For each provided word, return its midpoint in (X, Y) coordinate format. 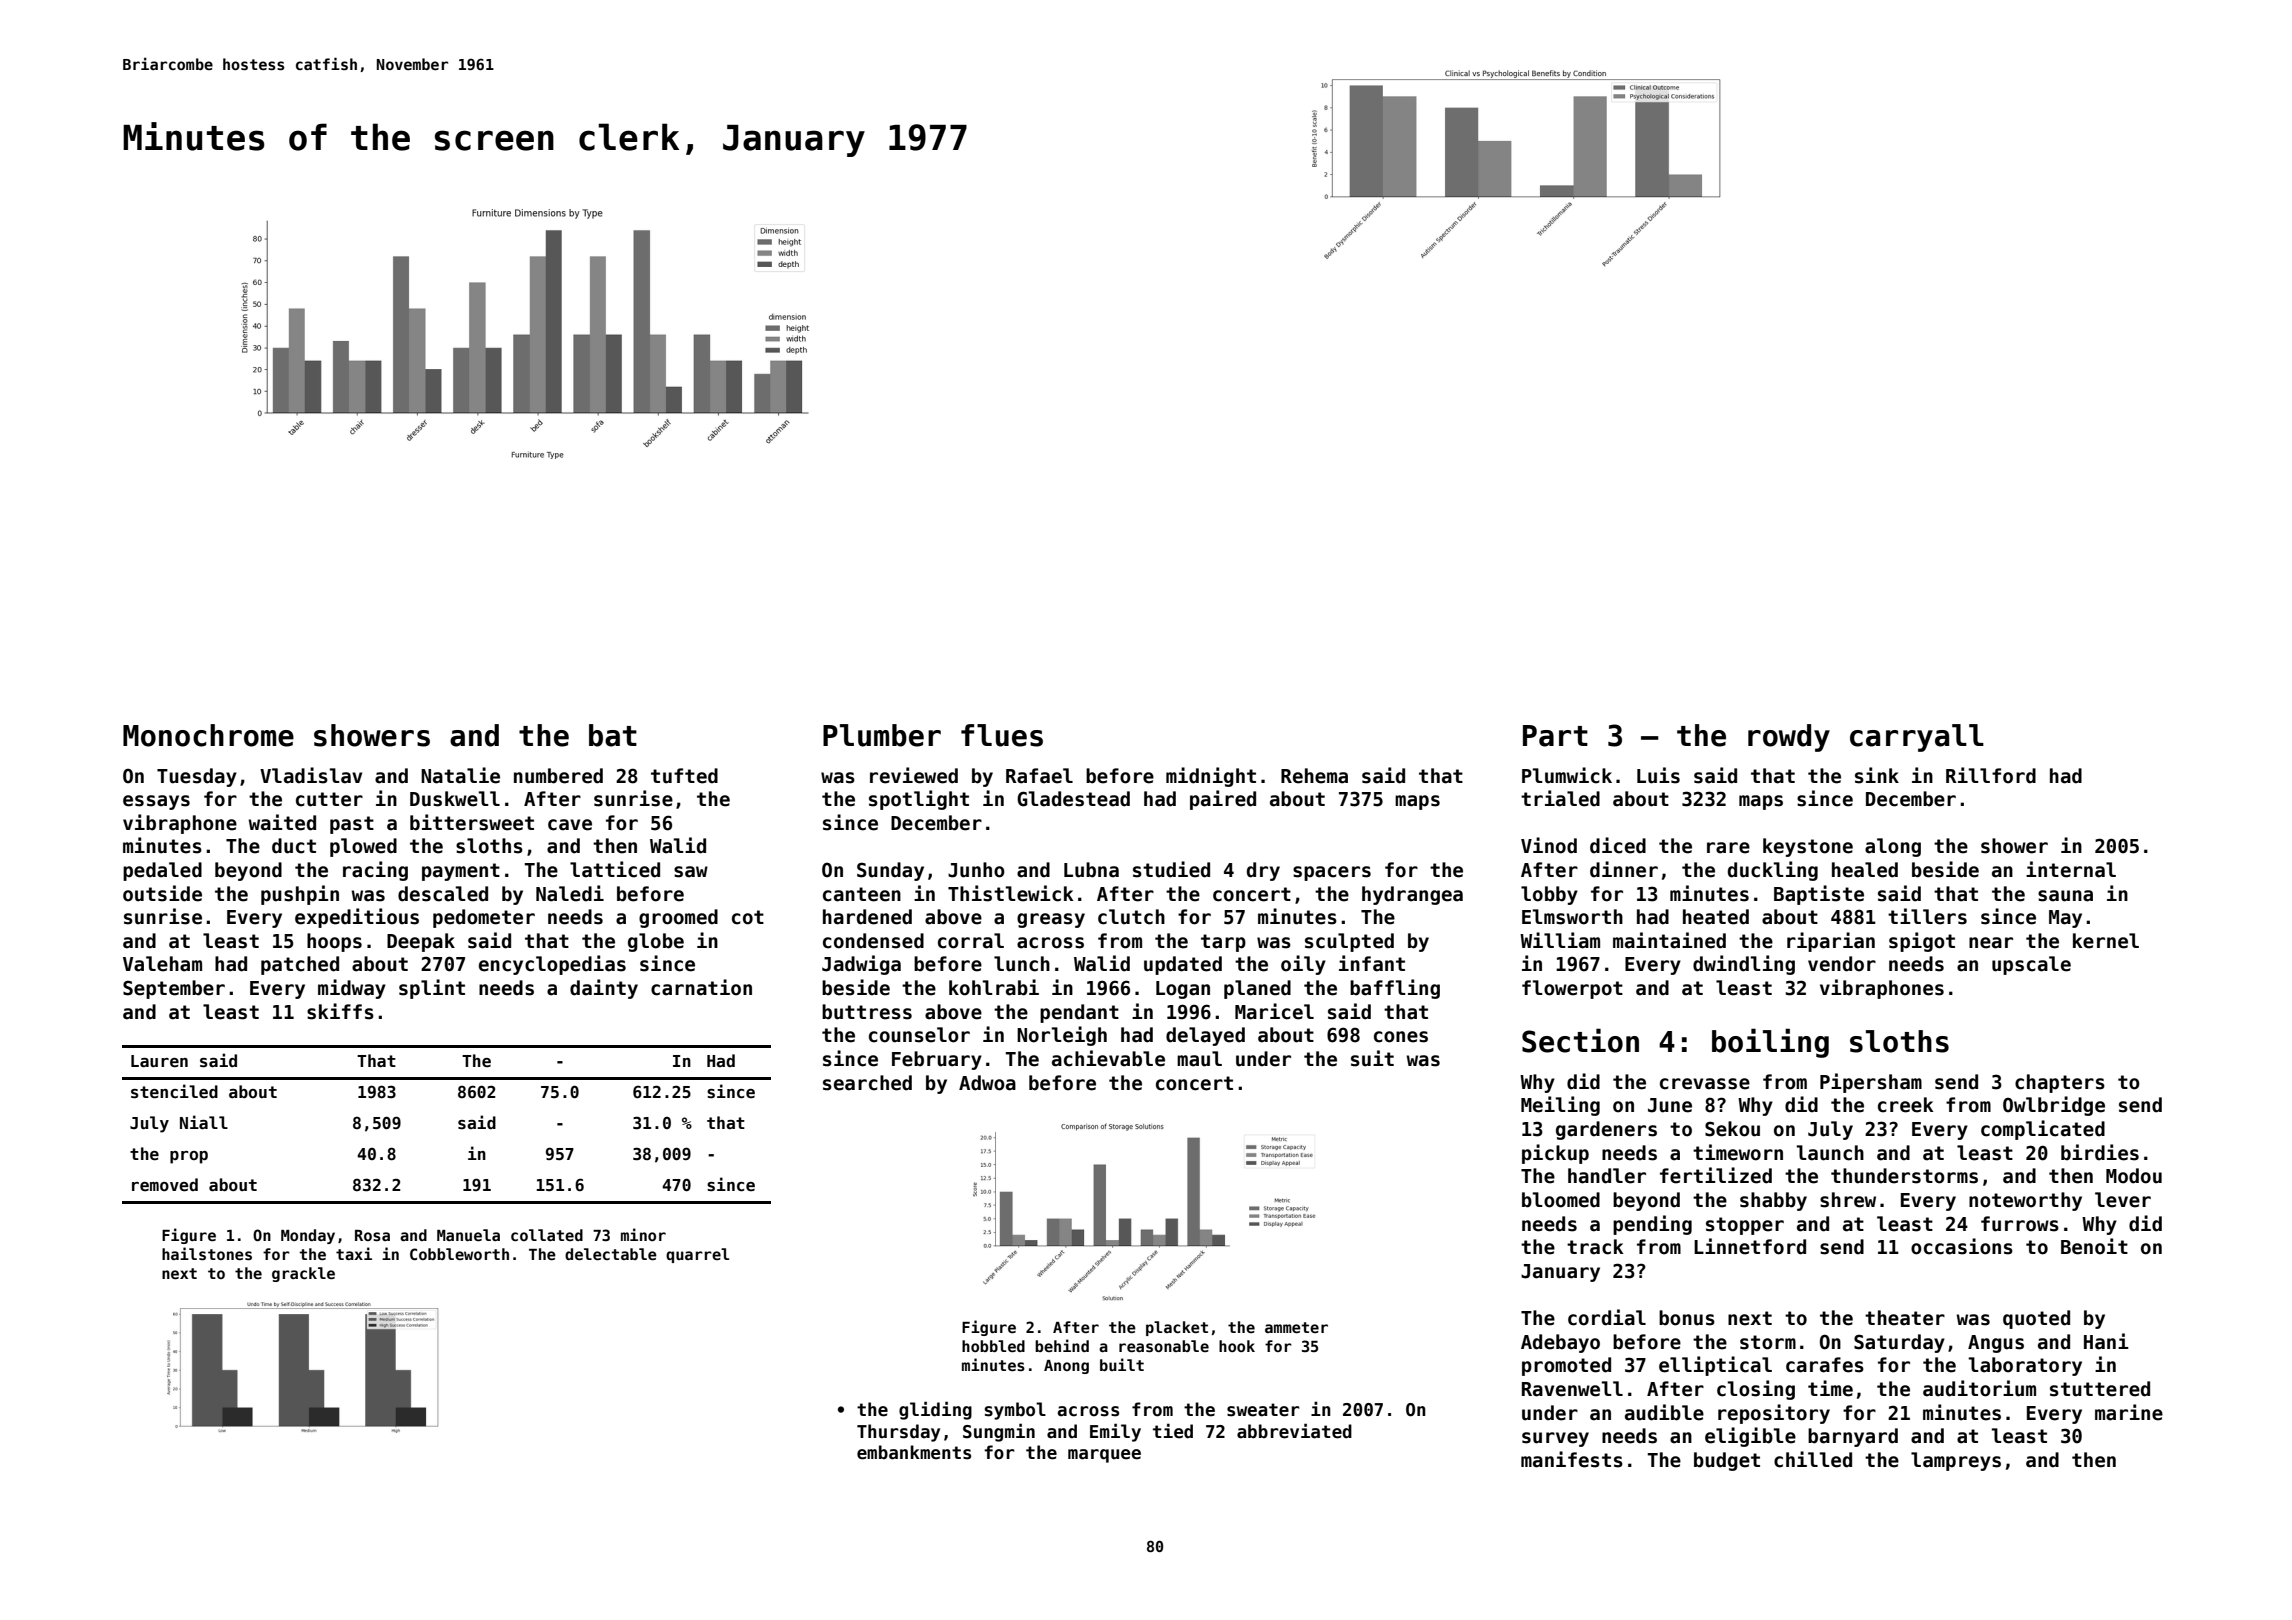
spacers (1332, 873)
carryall (1917, 738)
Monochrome (208, 735)
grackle (303, 1274)
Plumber (882, 735)
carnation (701, 987)
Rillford (1991, 775)
